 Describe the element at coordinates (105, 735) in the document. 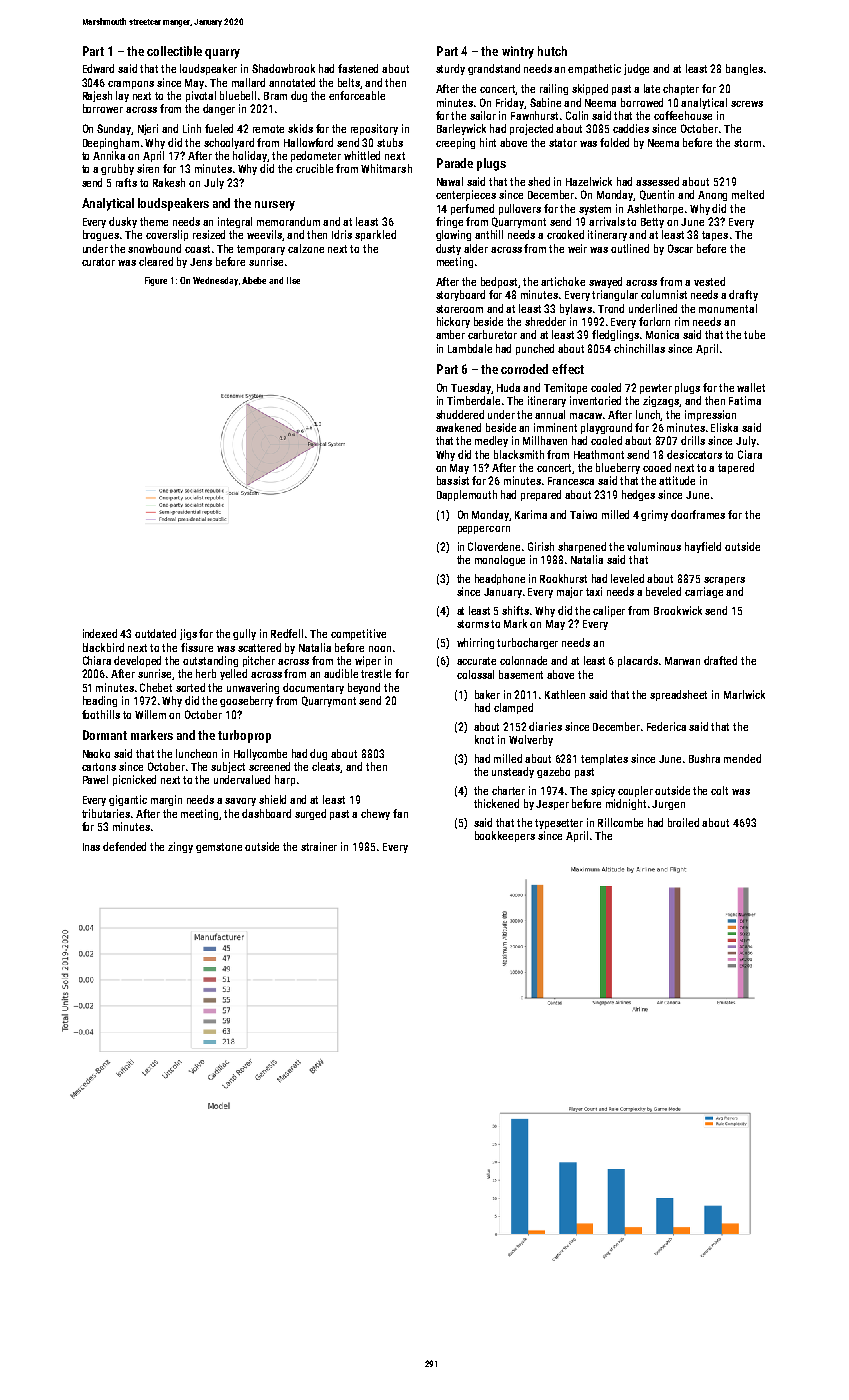

I see `Dormant` at that location.
